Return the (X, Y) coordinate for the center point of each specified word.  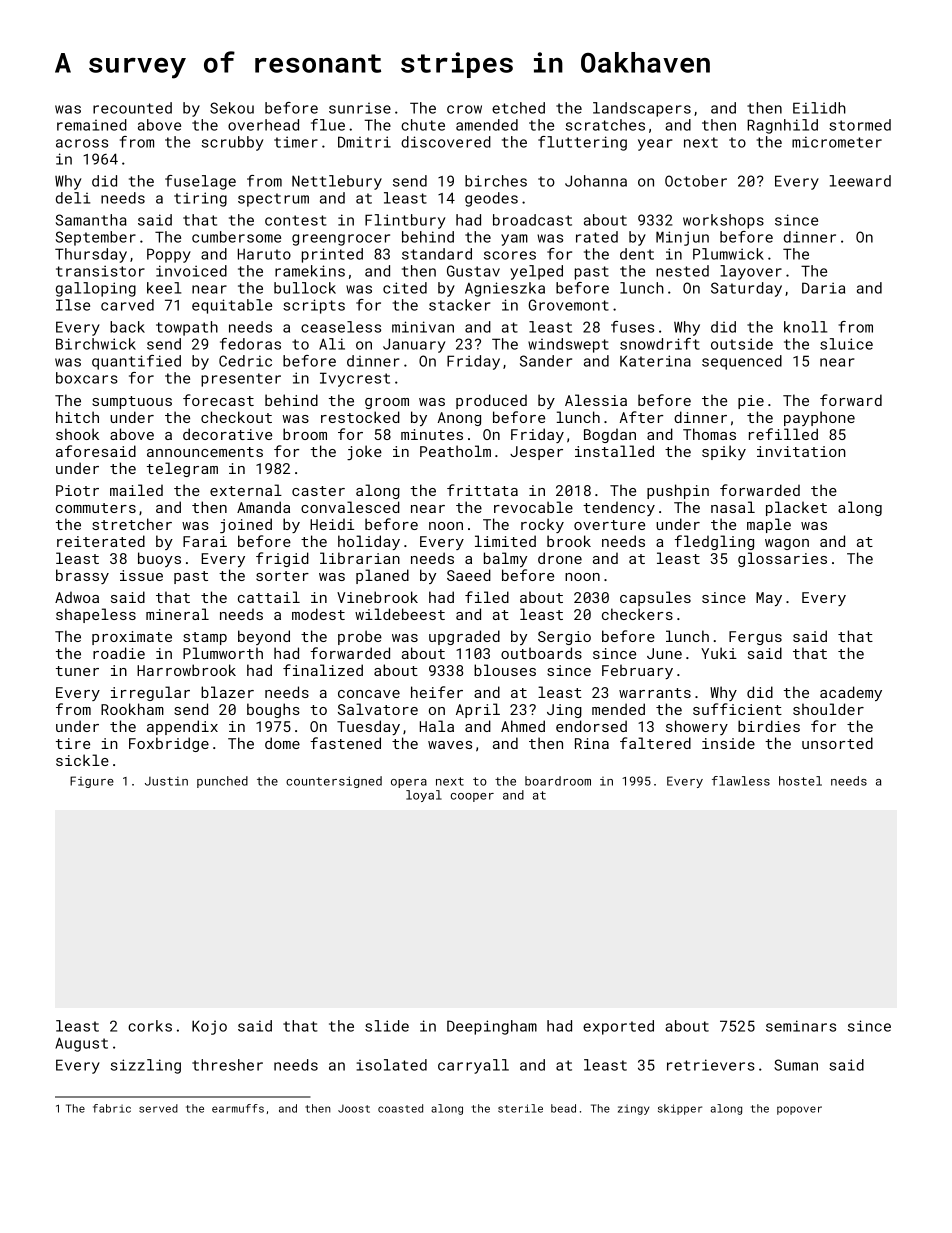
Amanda (263, 507)
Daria (823, 288)
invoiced (191, 271)
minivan (423, 327)
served (158, 1108)
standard (437, 254)
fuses (632, 327)
